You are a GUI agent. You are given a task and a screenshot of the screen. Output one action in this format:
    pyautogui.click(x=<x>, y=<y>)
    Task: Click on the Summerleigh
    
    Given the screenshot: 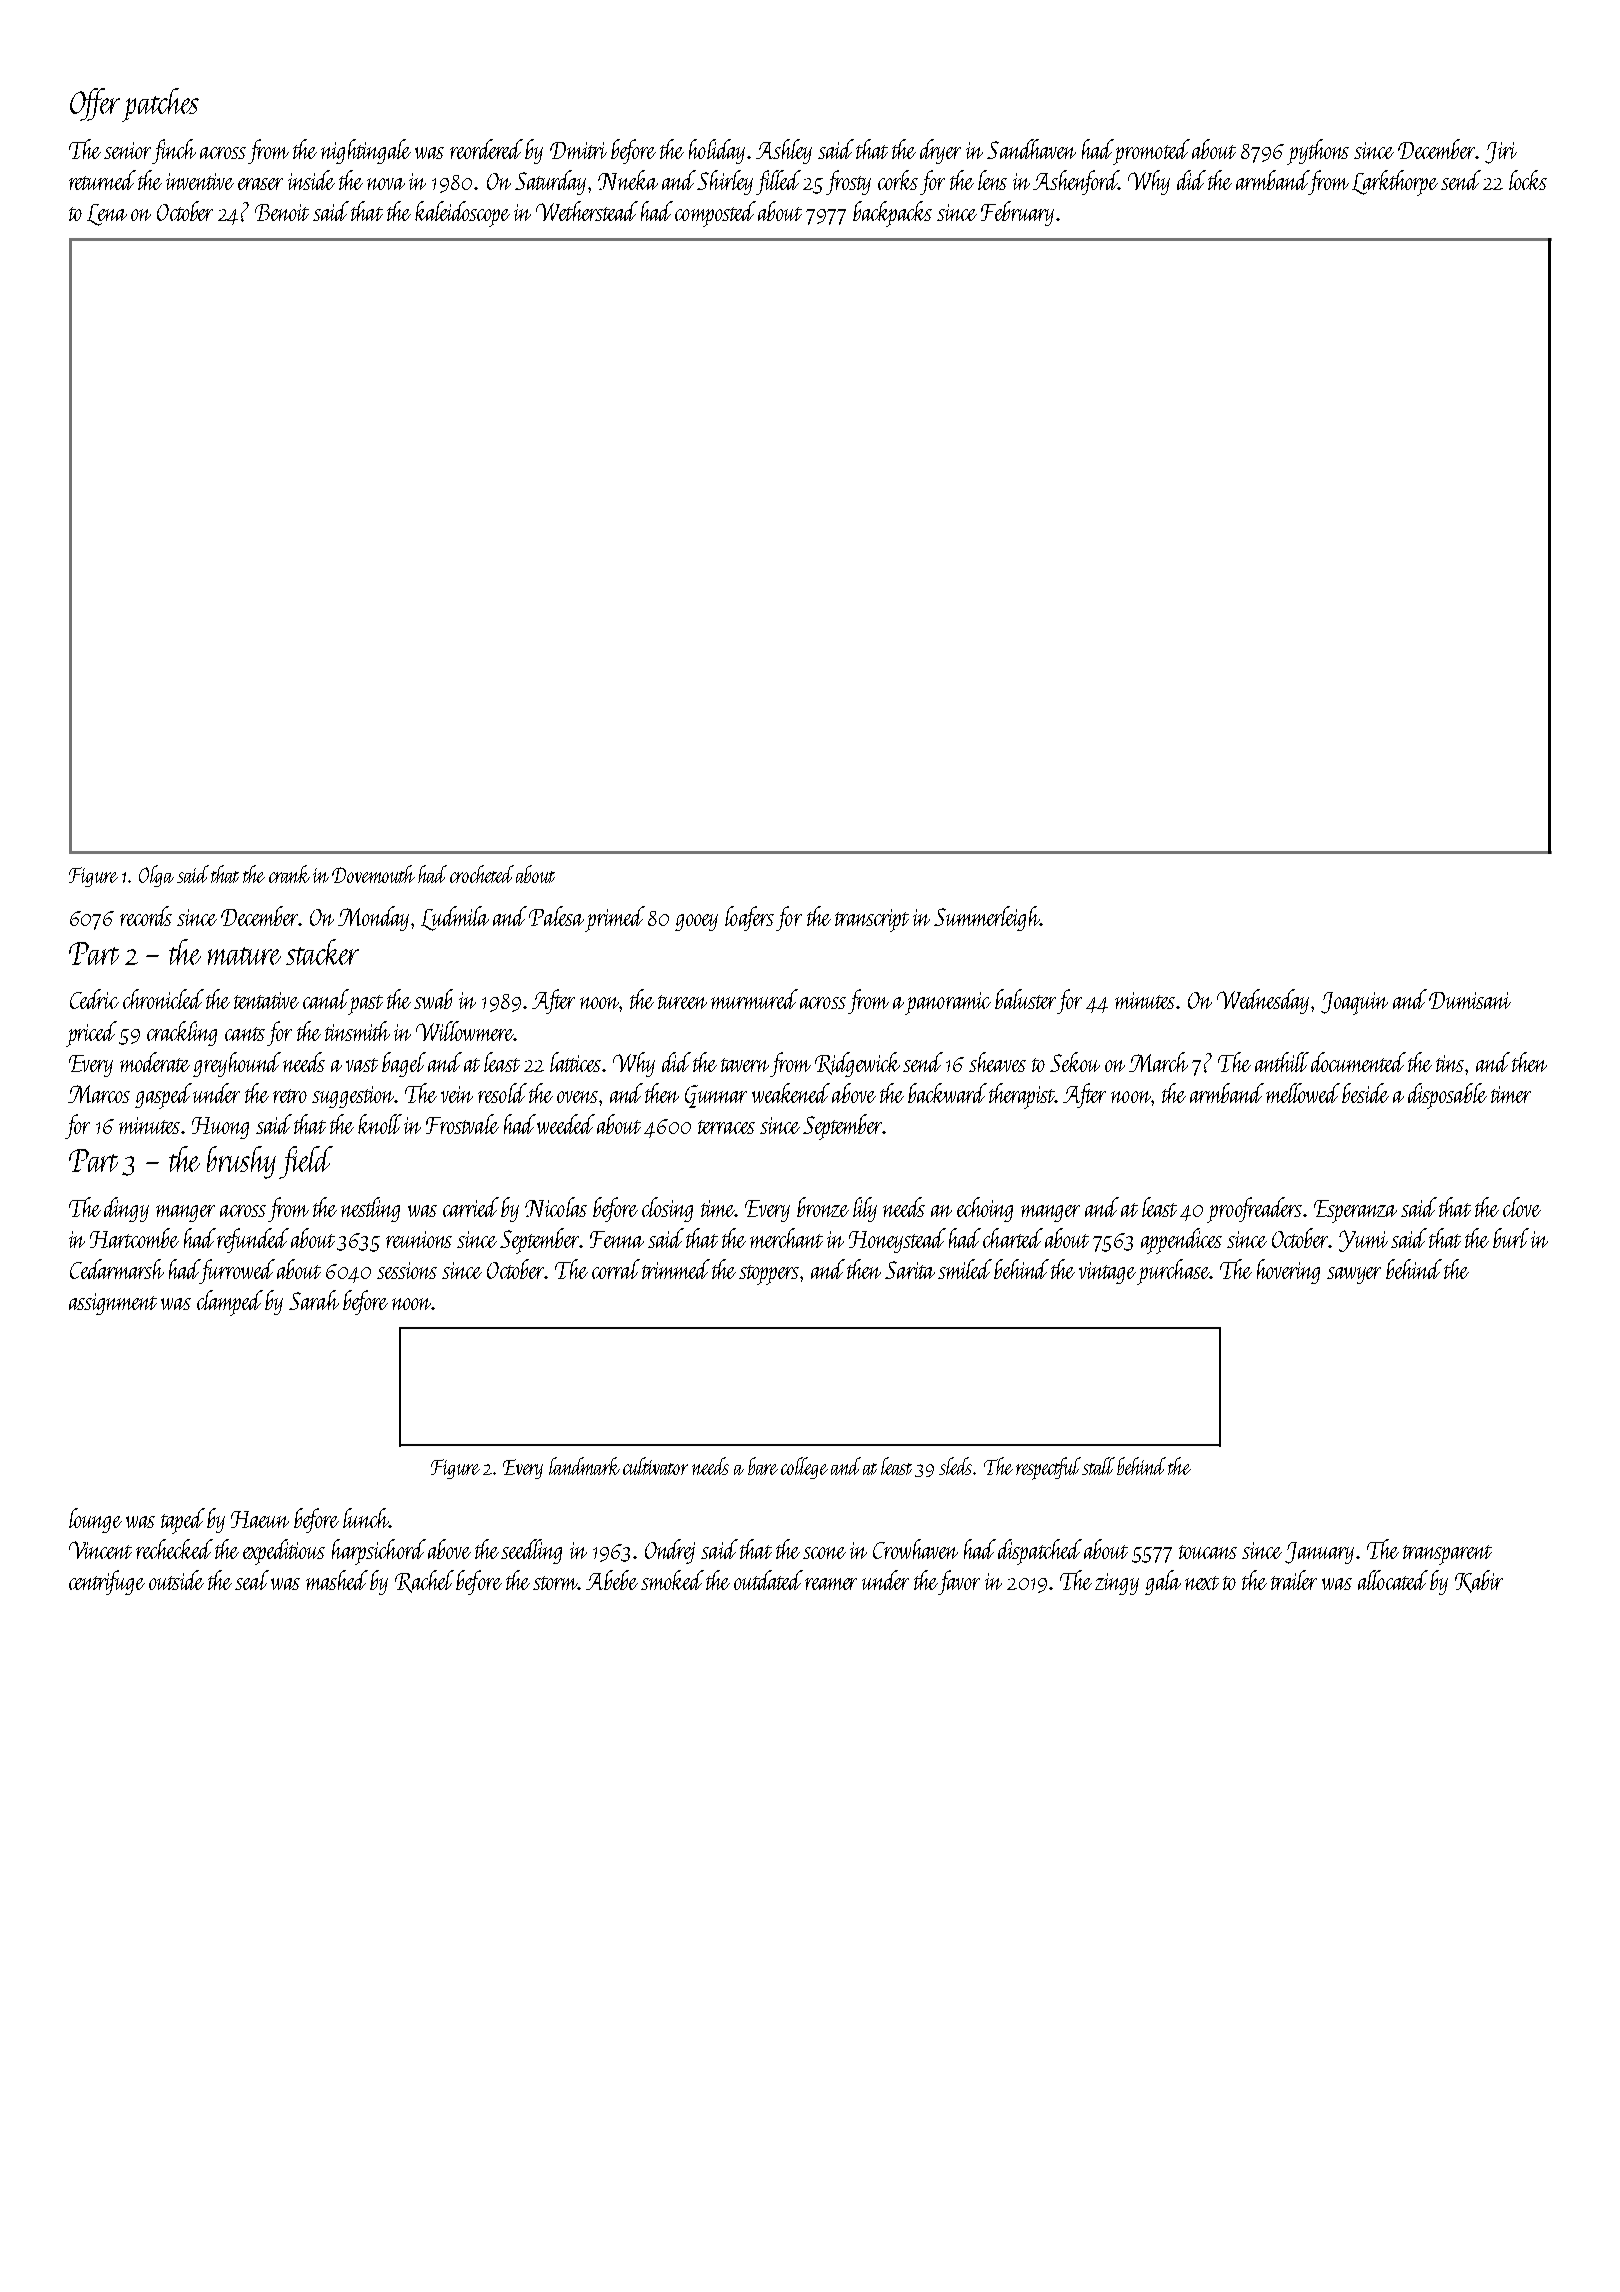 What is the action you would take?
    pyautogui.click(x=986, y=918)
